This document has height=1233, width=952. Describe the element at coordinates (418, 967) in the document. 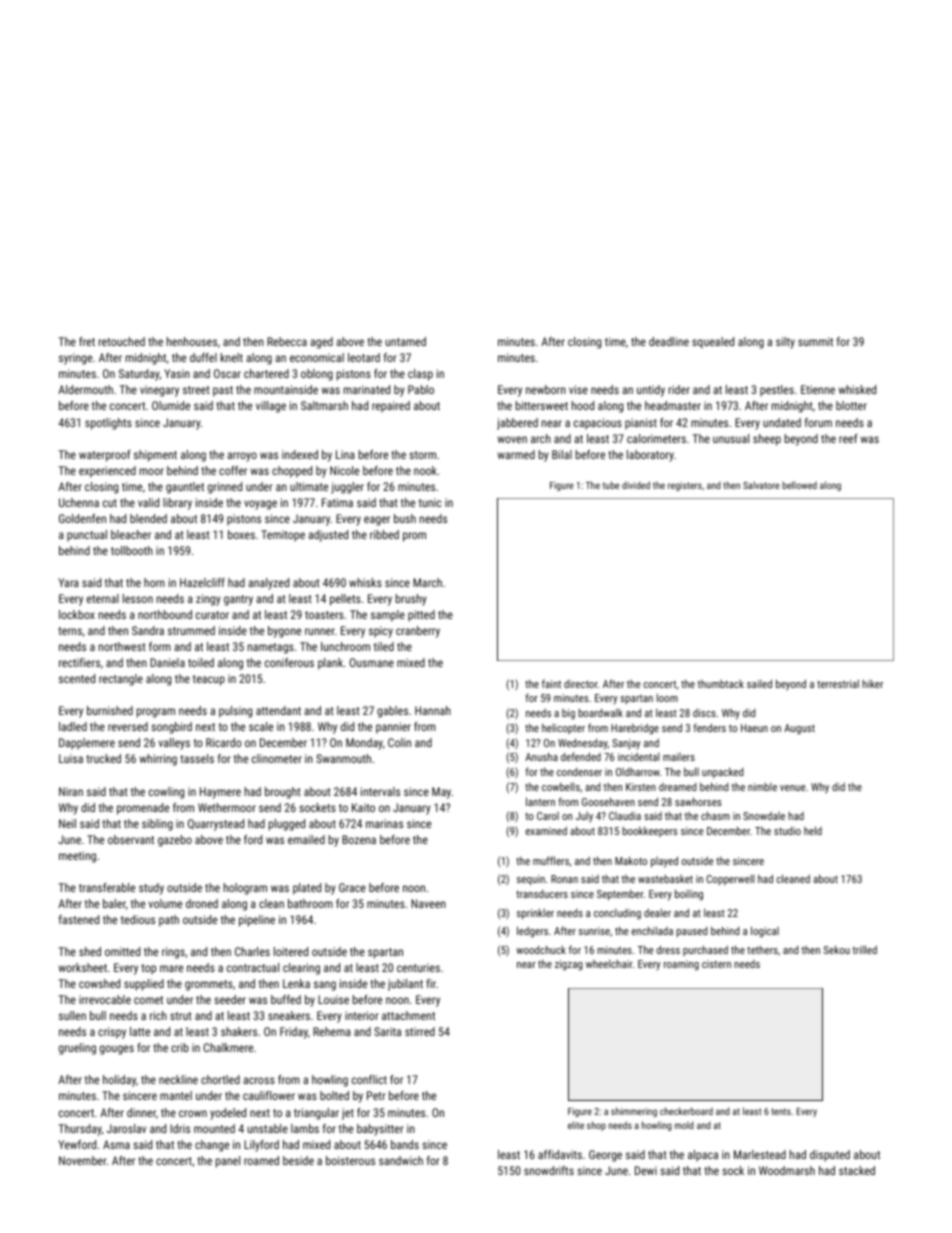

I see `centuries` at that location.
